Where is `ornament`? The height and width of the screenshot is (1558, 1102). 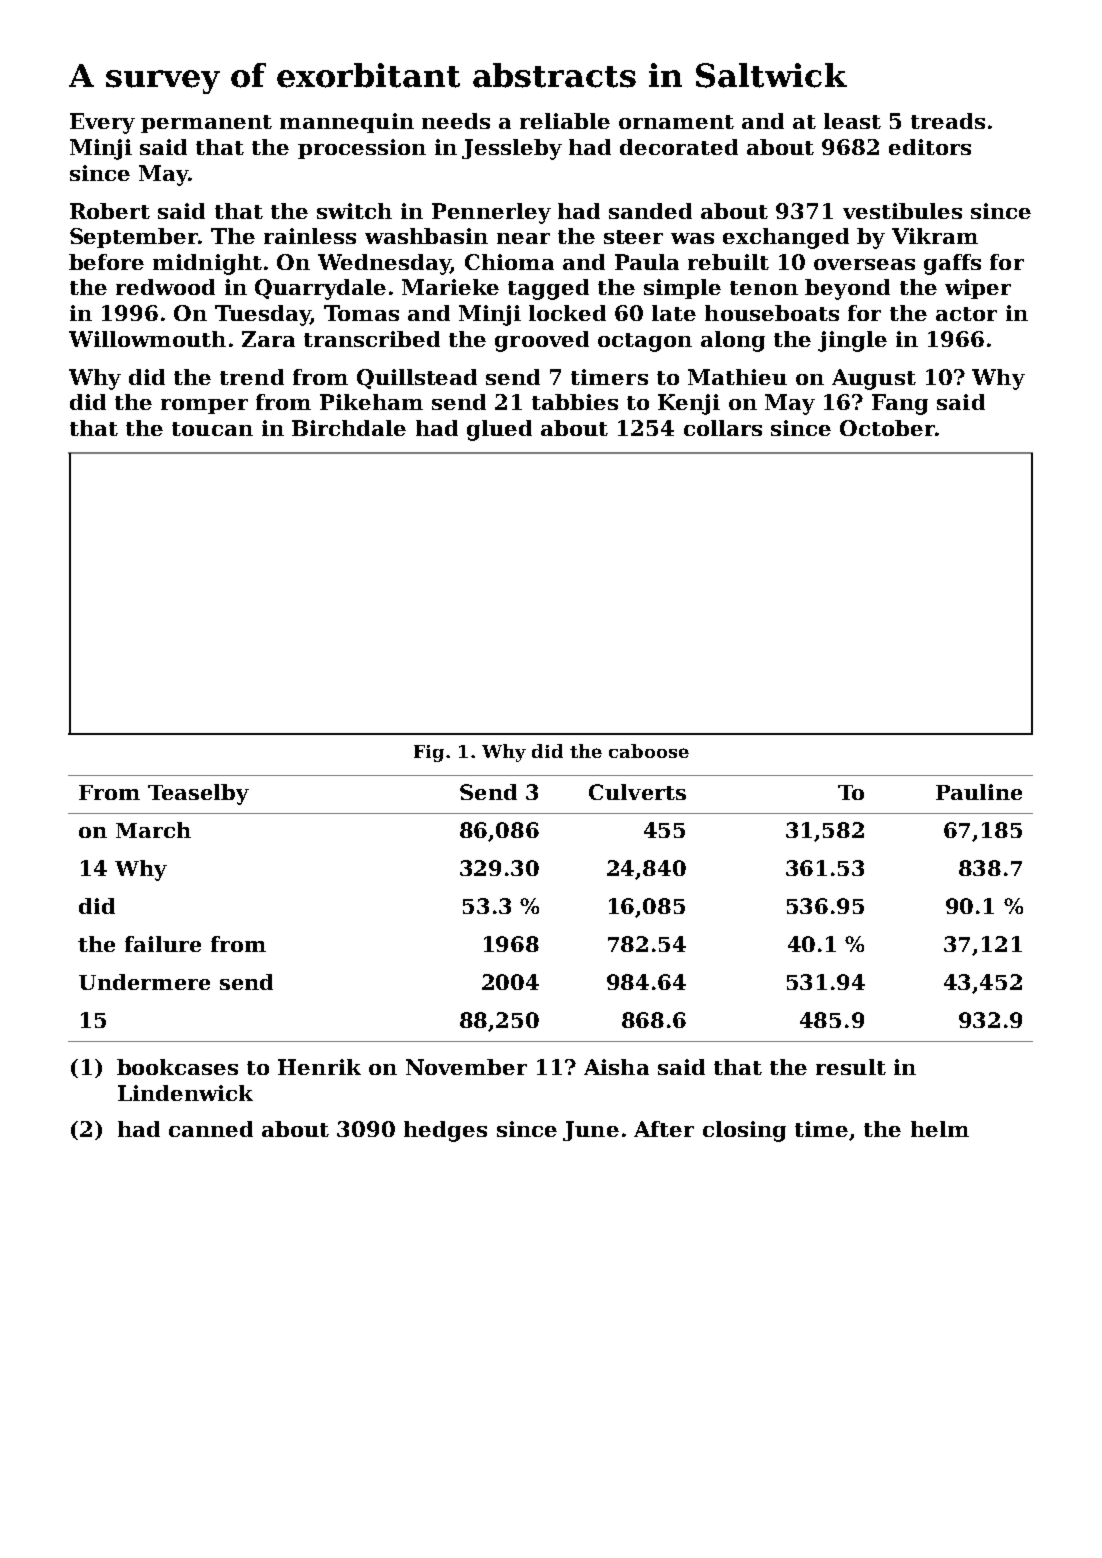
ornament is located at coordinates (676, 122).
